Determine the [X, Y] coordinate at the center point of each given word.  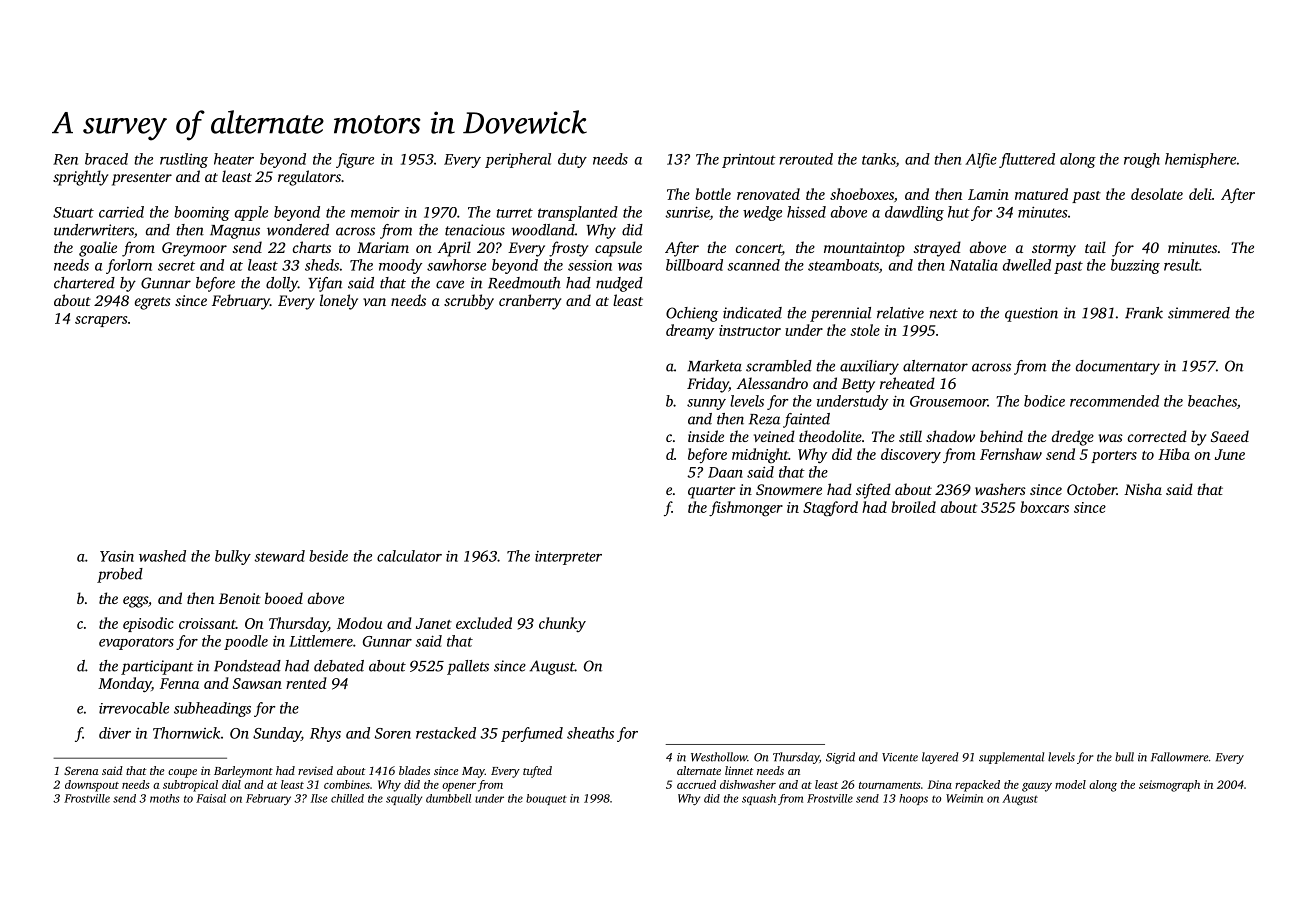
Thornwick [186, 733]
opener [459, 787]
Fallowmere [1180, 757]
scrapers [101, 321]
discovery [911, 455]
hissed [806, 212]
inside [706, 436]
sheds [322, 265]
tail [1095, 247]
